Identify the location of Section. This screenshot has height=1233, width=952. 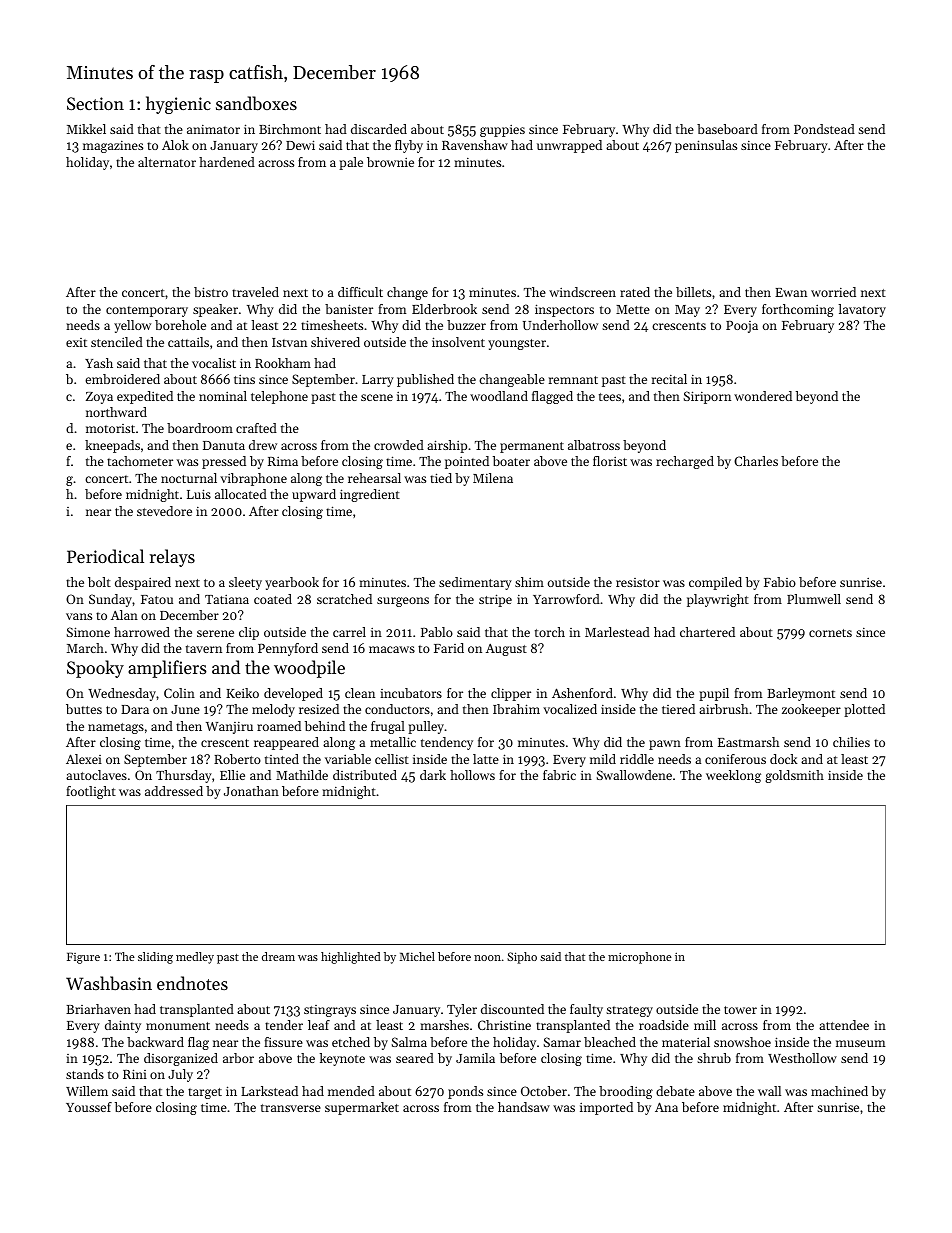
(95, 103).
